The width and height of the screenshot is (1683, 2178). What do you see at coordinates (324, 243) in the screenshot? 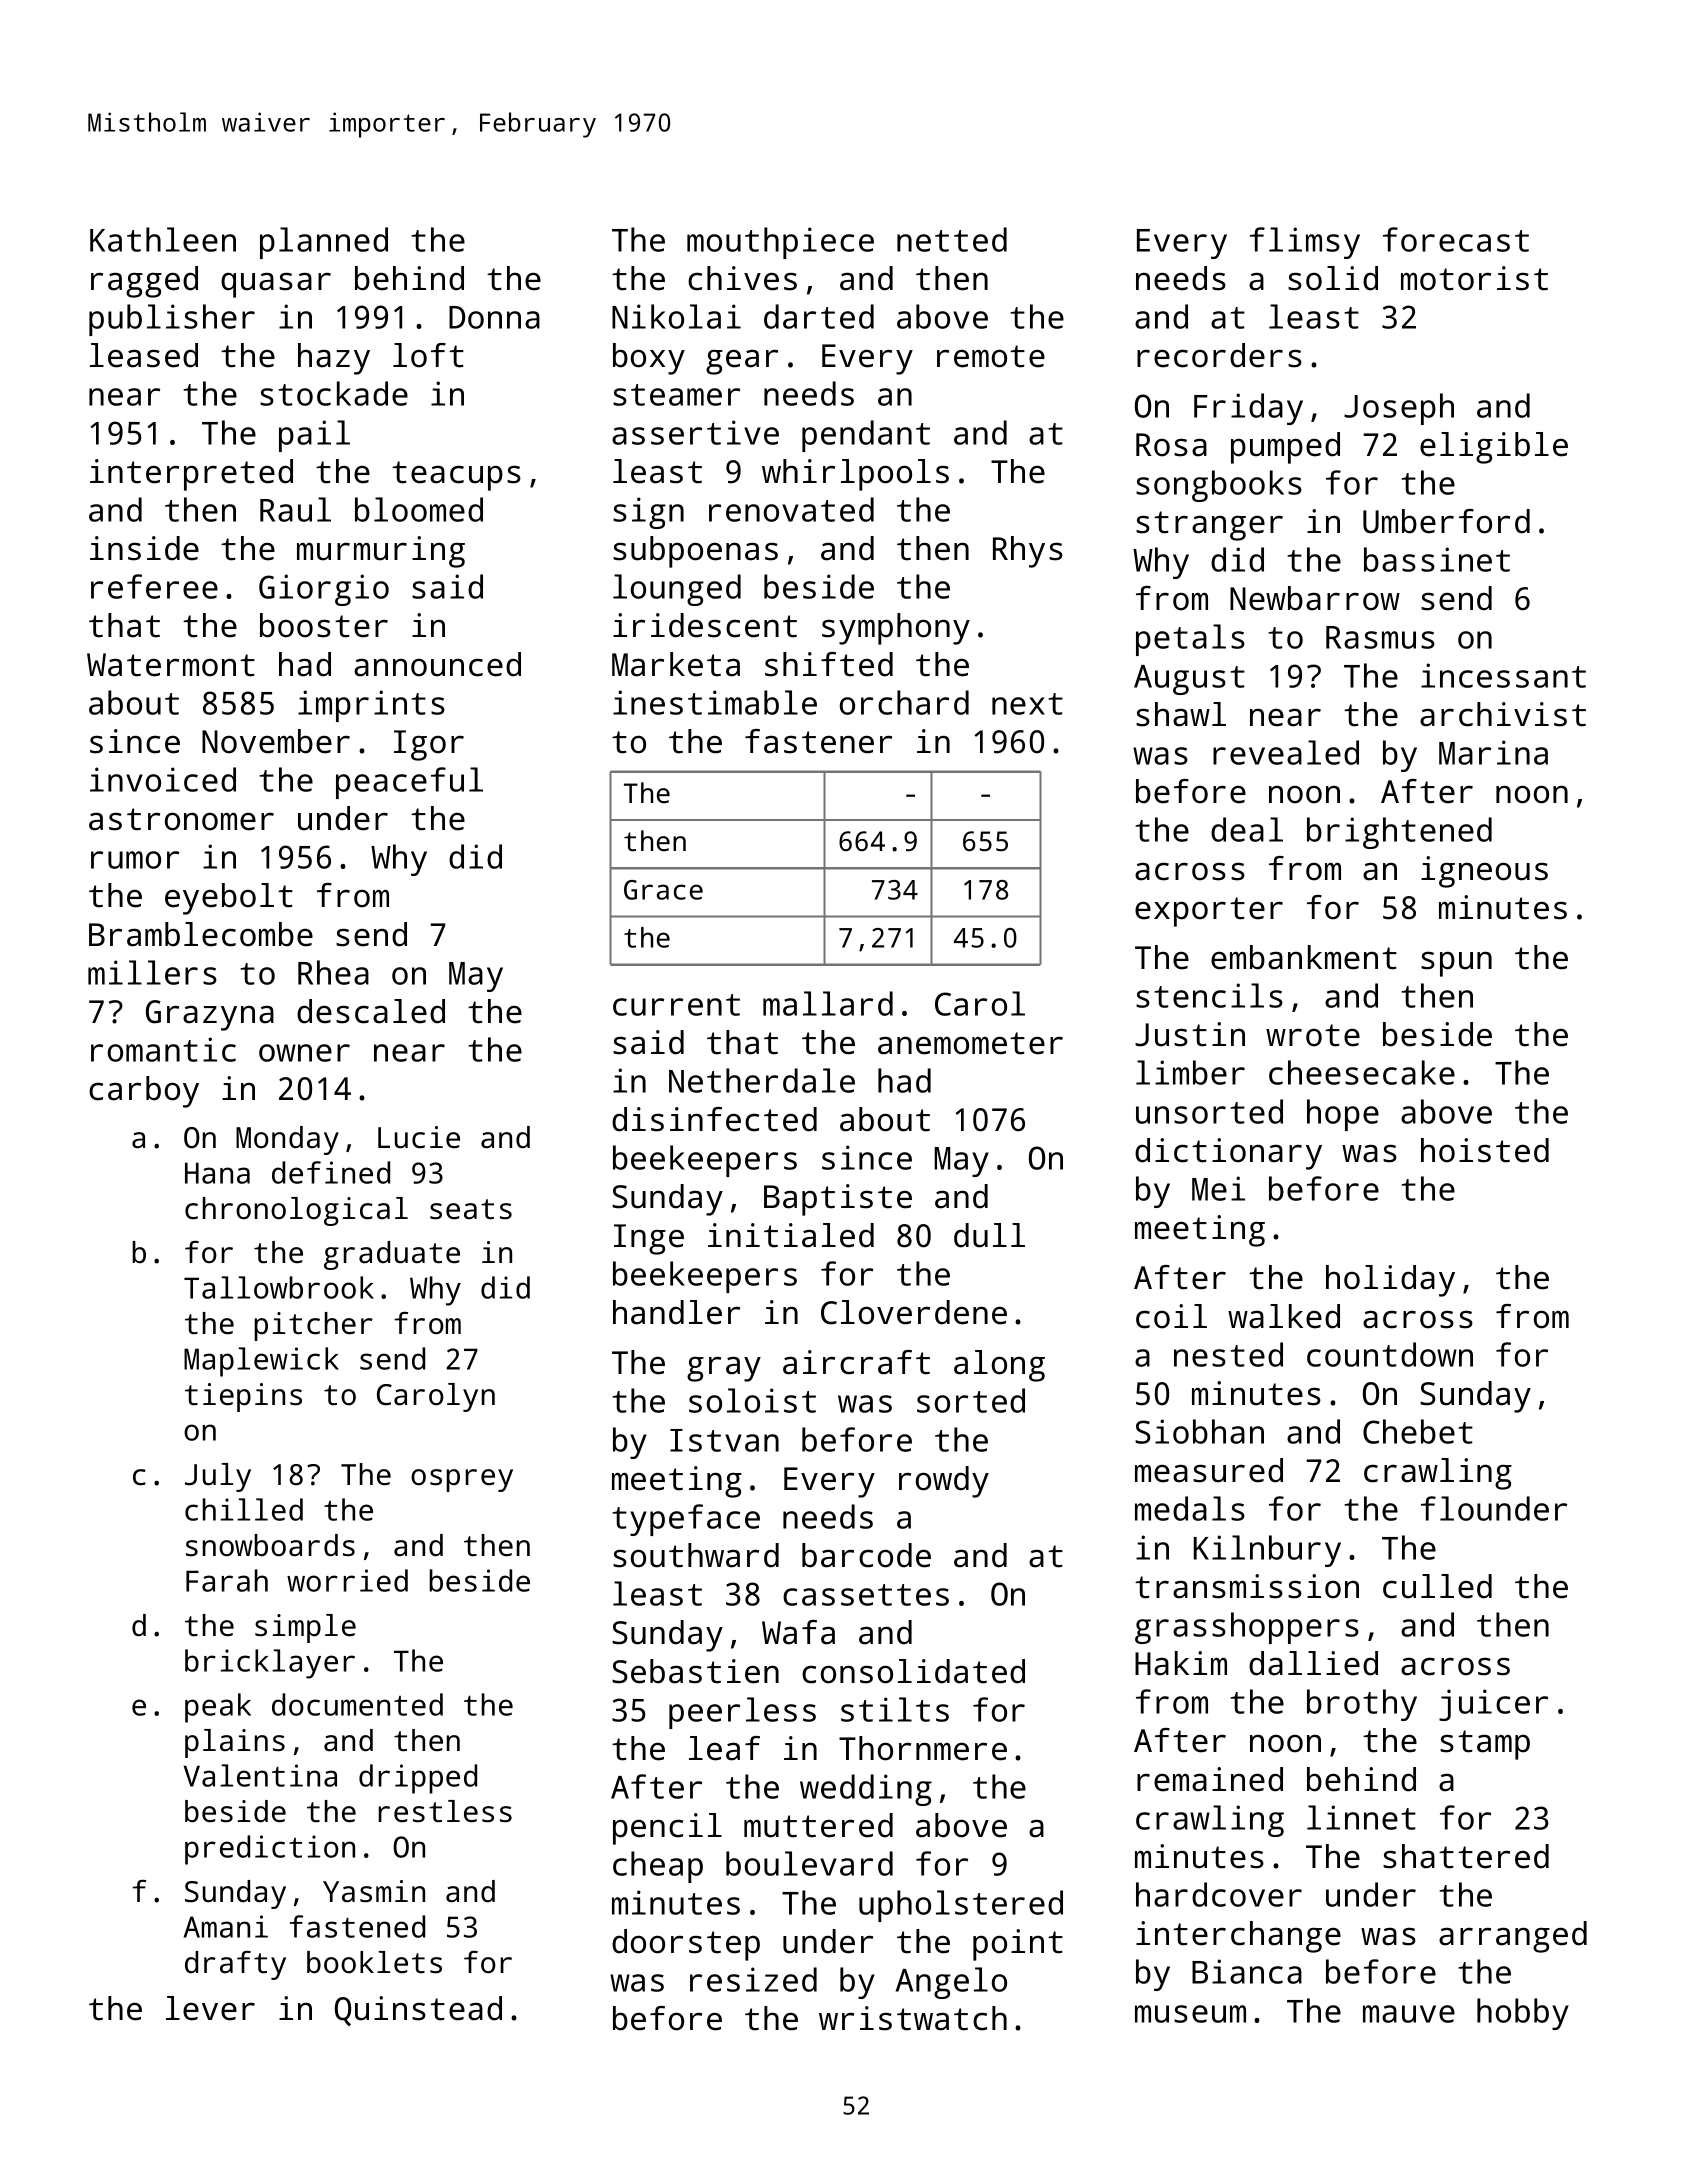
I see `planned` at bounding box center [324, 243].
